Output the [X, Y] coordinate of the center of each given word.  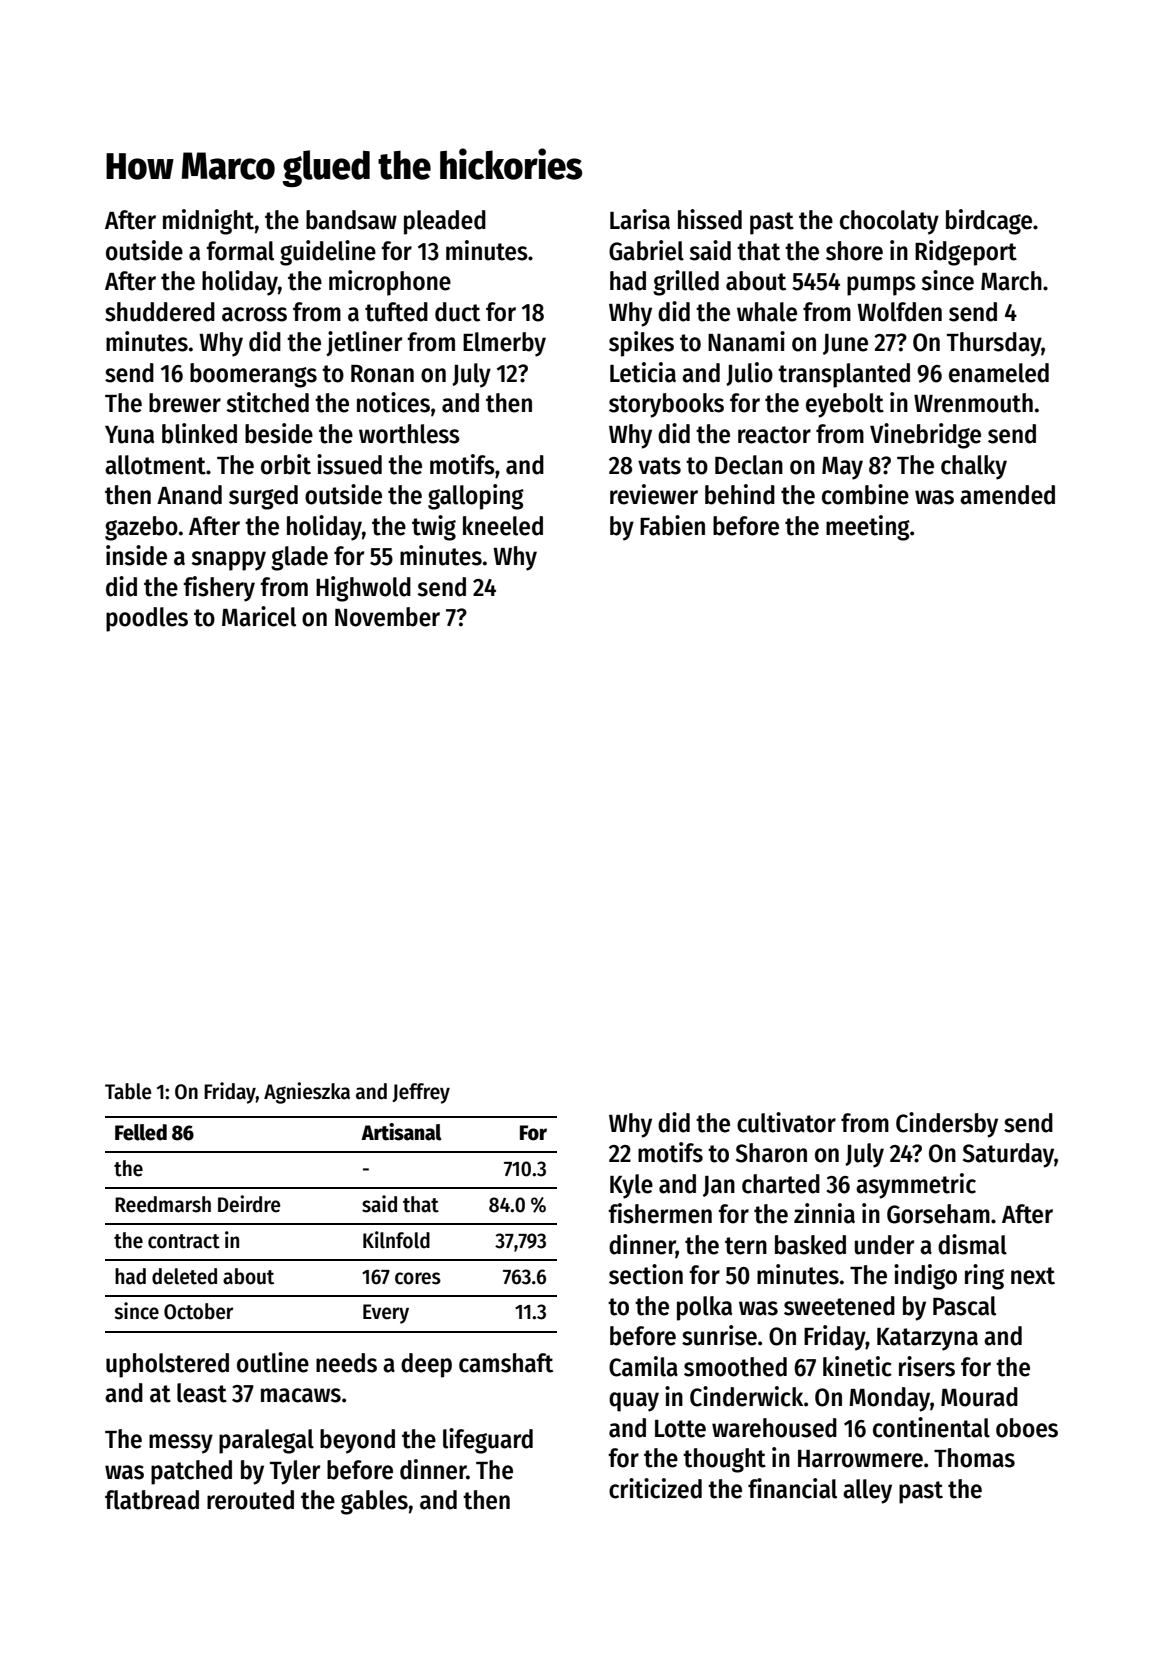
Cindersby [947, 1125]
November [387, 617]
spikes [641, 344]
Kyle [631, 1186]
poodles [147, 619]
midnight [208, 222]
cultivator [786, 1122]
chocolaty [889, 222]
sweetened [839, 1306]
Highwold [363, 589]
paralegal [266, 1441]
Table [128, 1091]
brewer [185, 403]
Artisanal [401, 1132]
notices [393, 402]
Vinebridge [925, 436]
